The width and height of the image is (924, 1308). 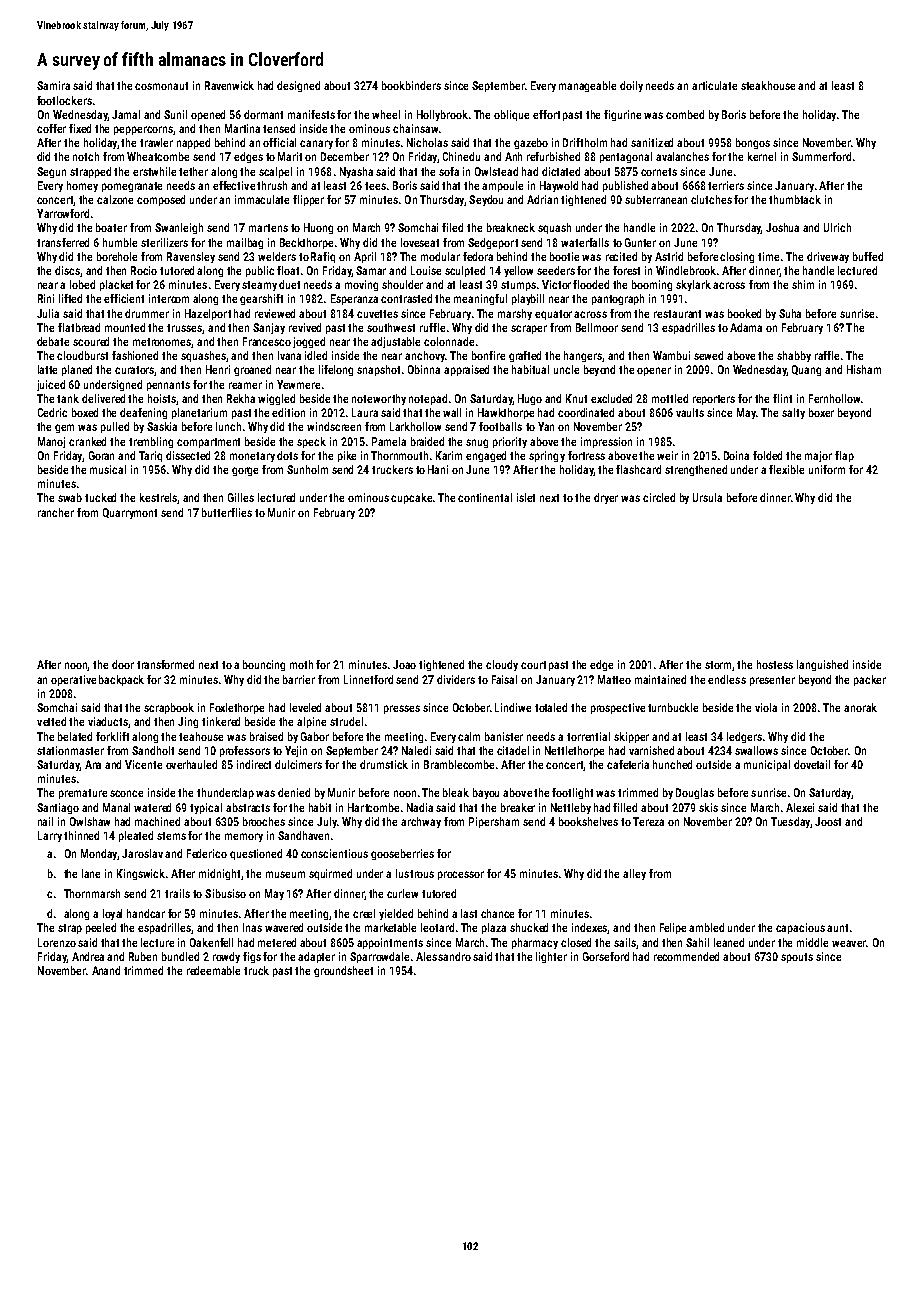 What do you see at coordinates (456, 679) in the image?
I see `dividers` at bounding box center [456, 679].
